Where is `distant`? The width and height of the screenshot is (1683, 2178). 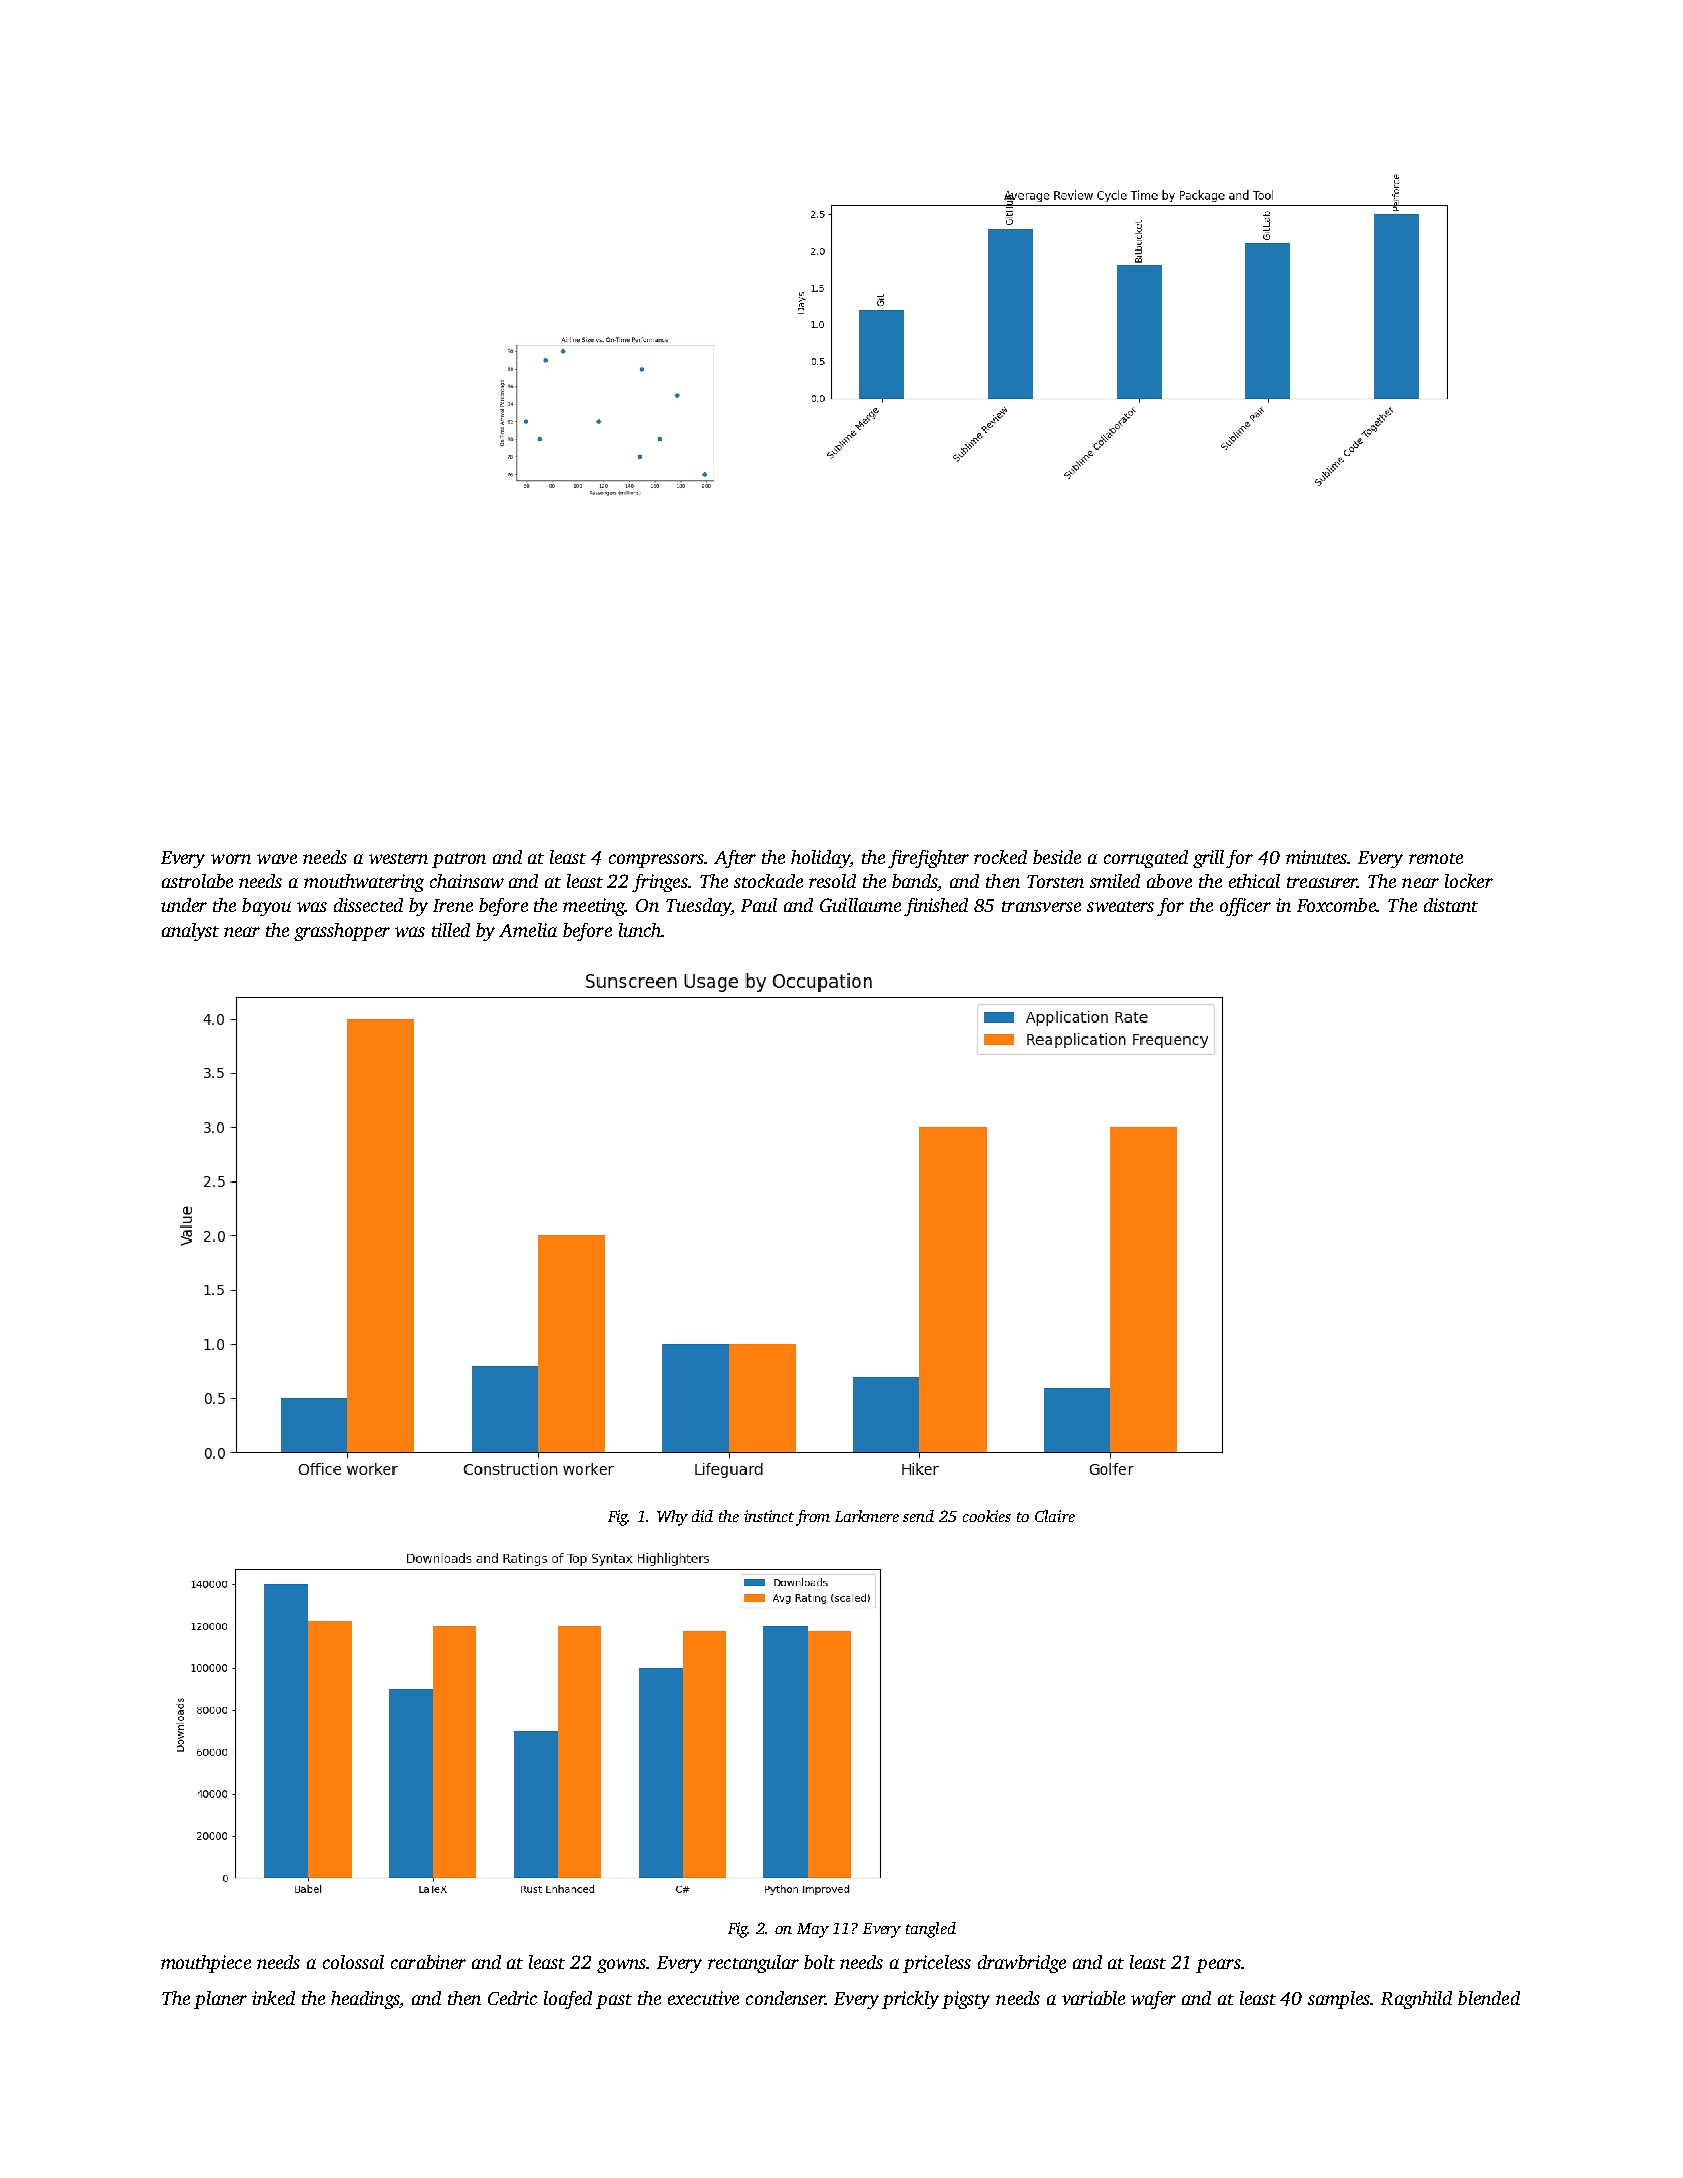 distant is located at coordinates (1451, 905).
